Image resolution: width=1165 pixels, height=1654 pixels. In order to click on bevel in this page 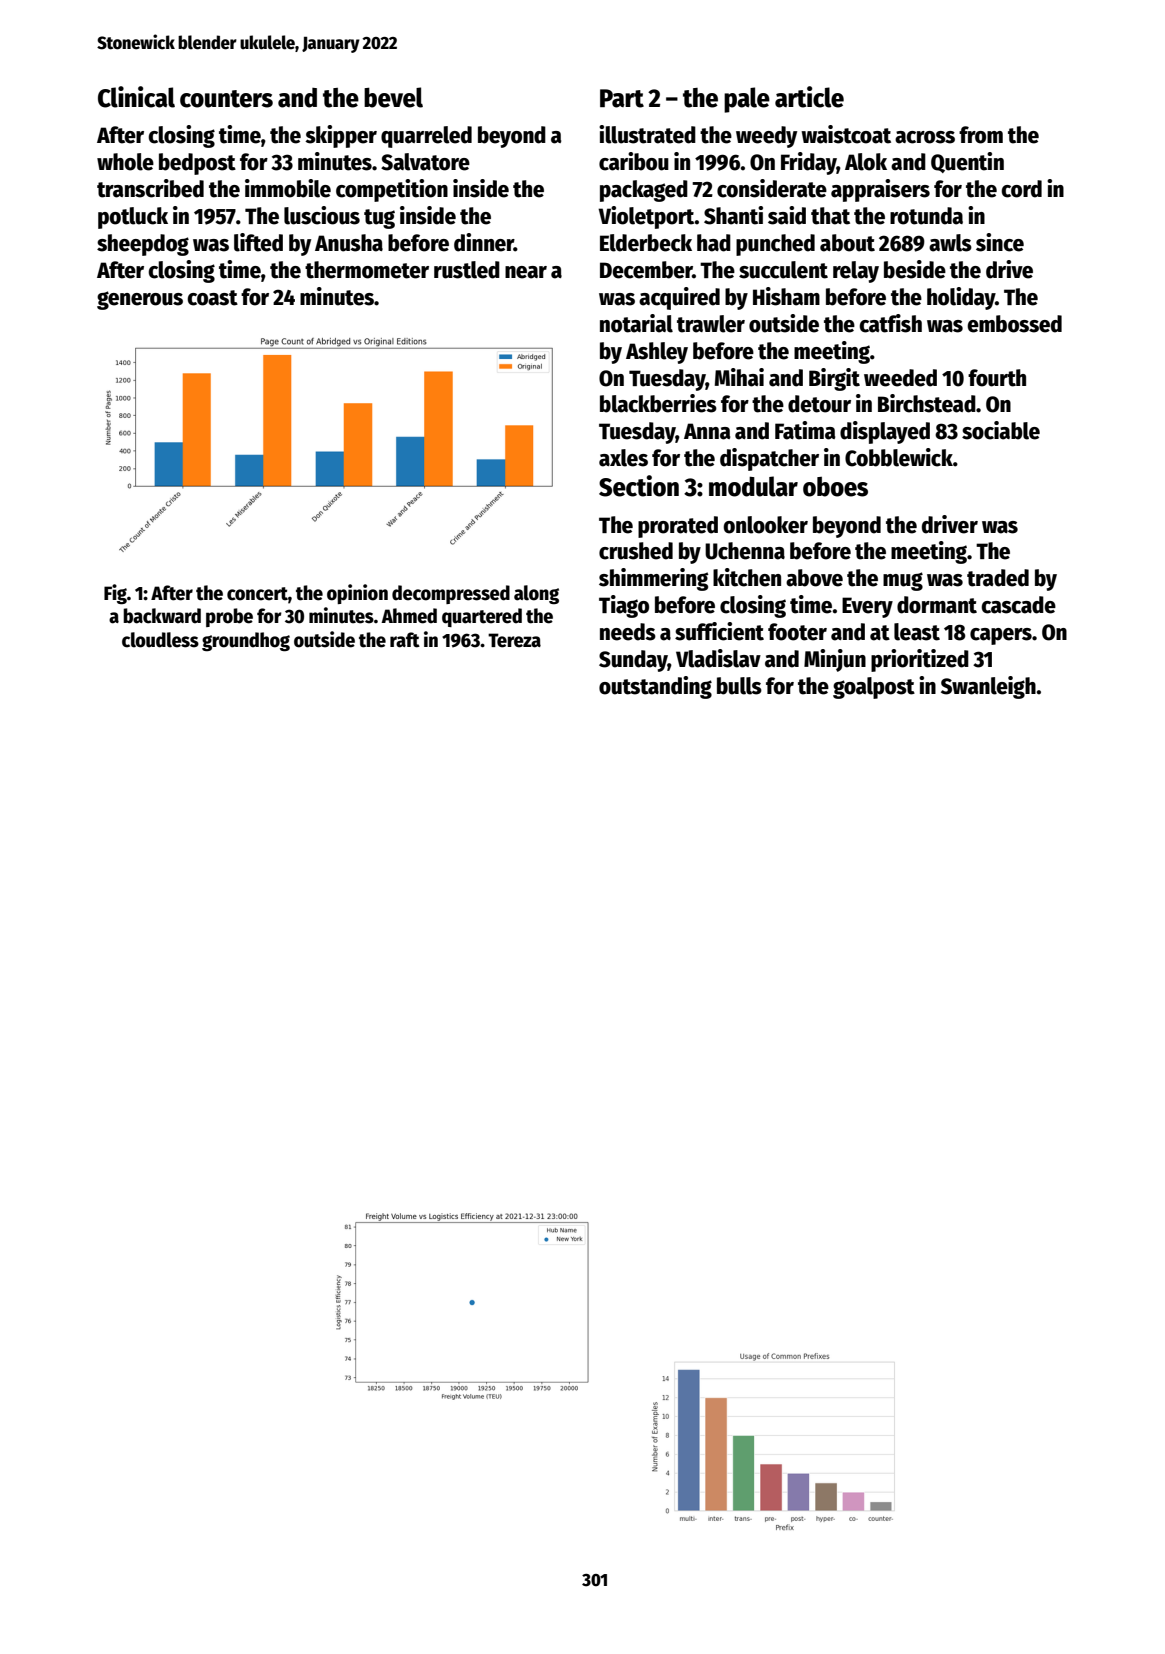, I will do `click(393, 97)`.
